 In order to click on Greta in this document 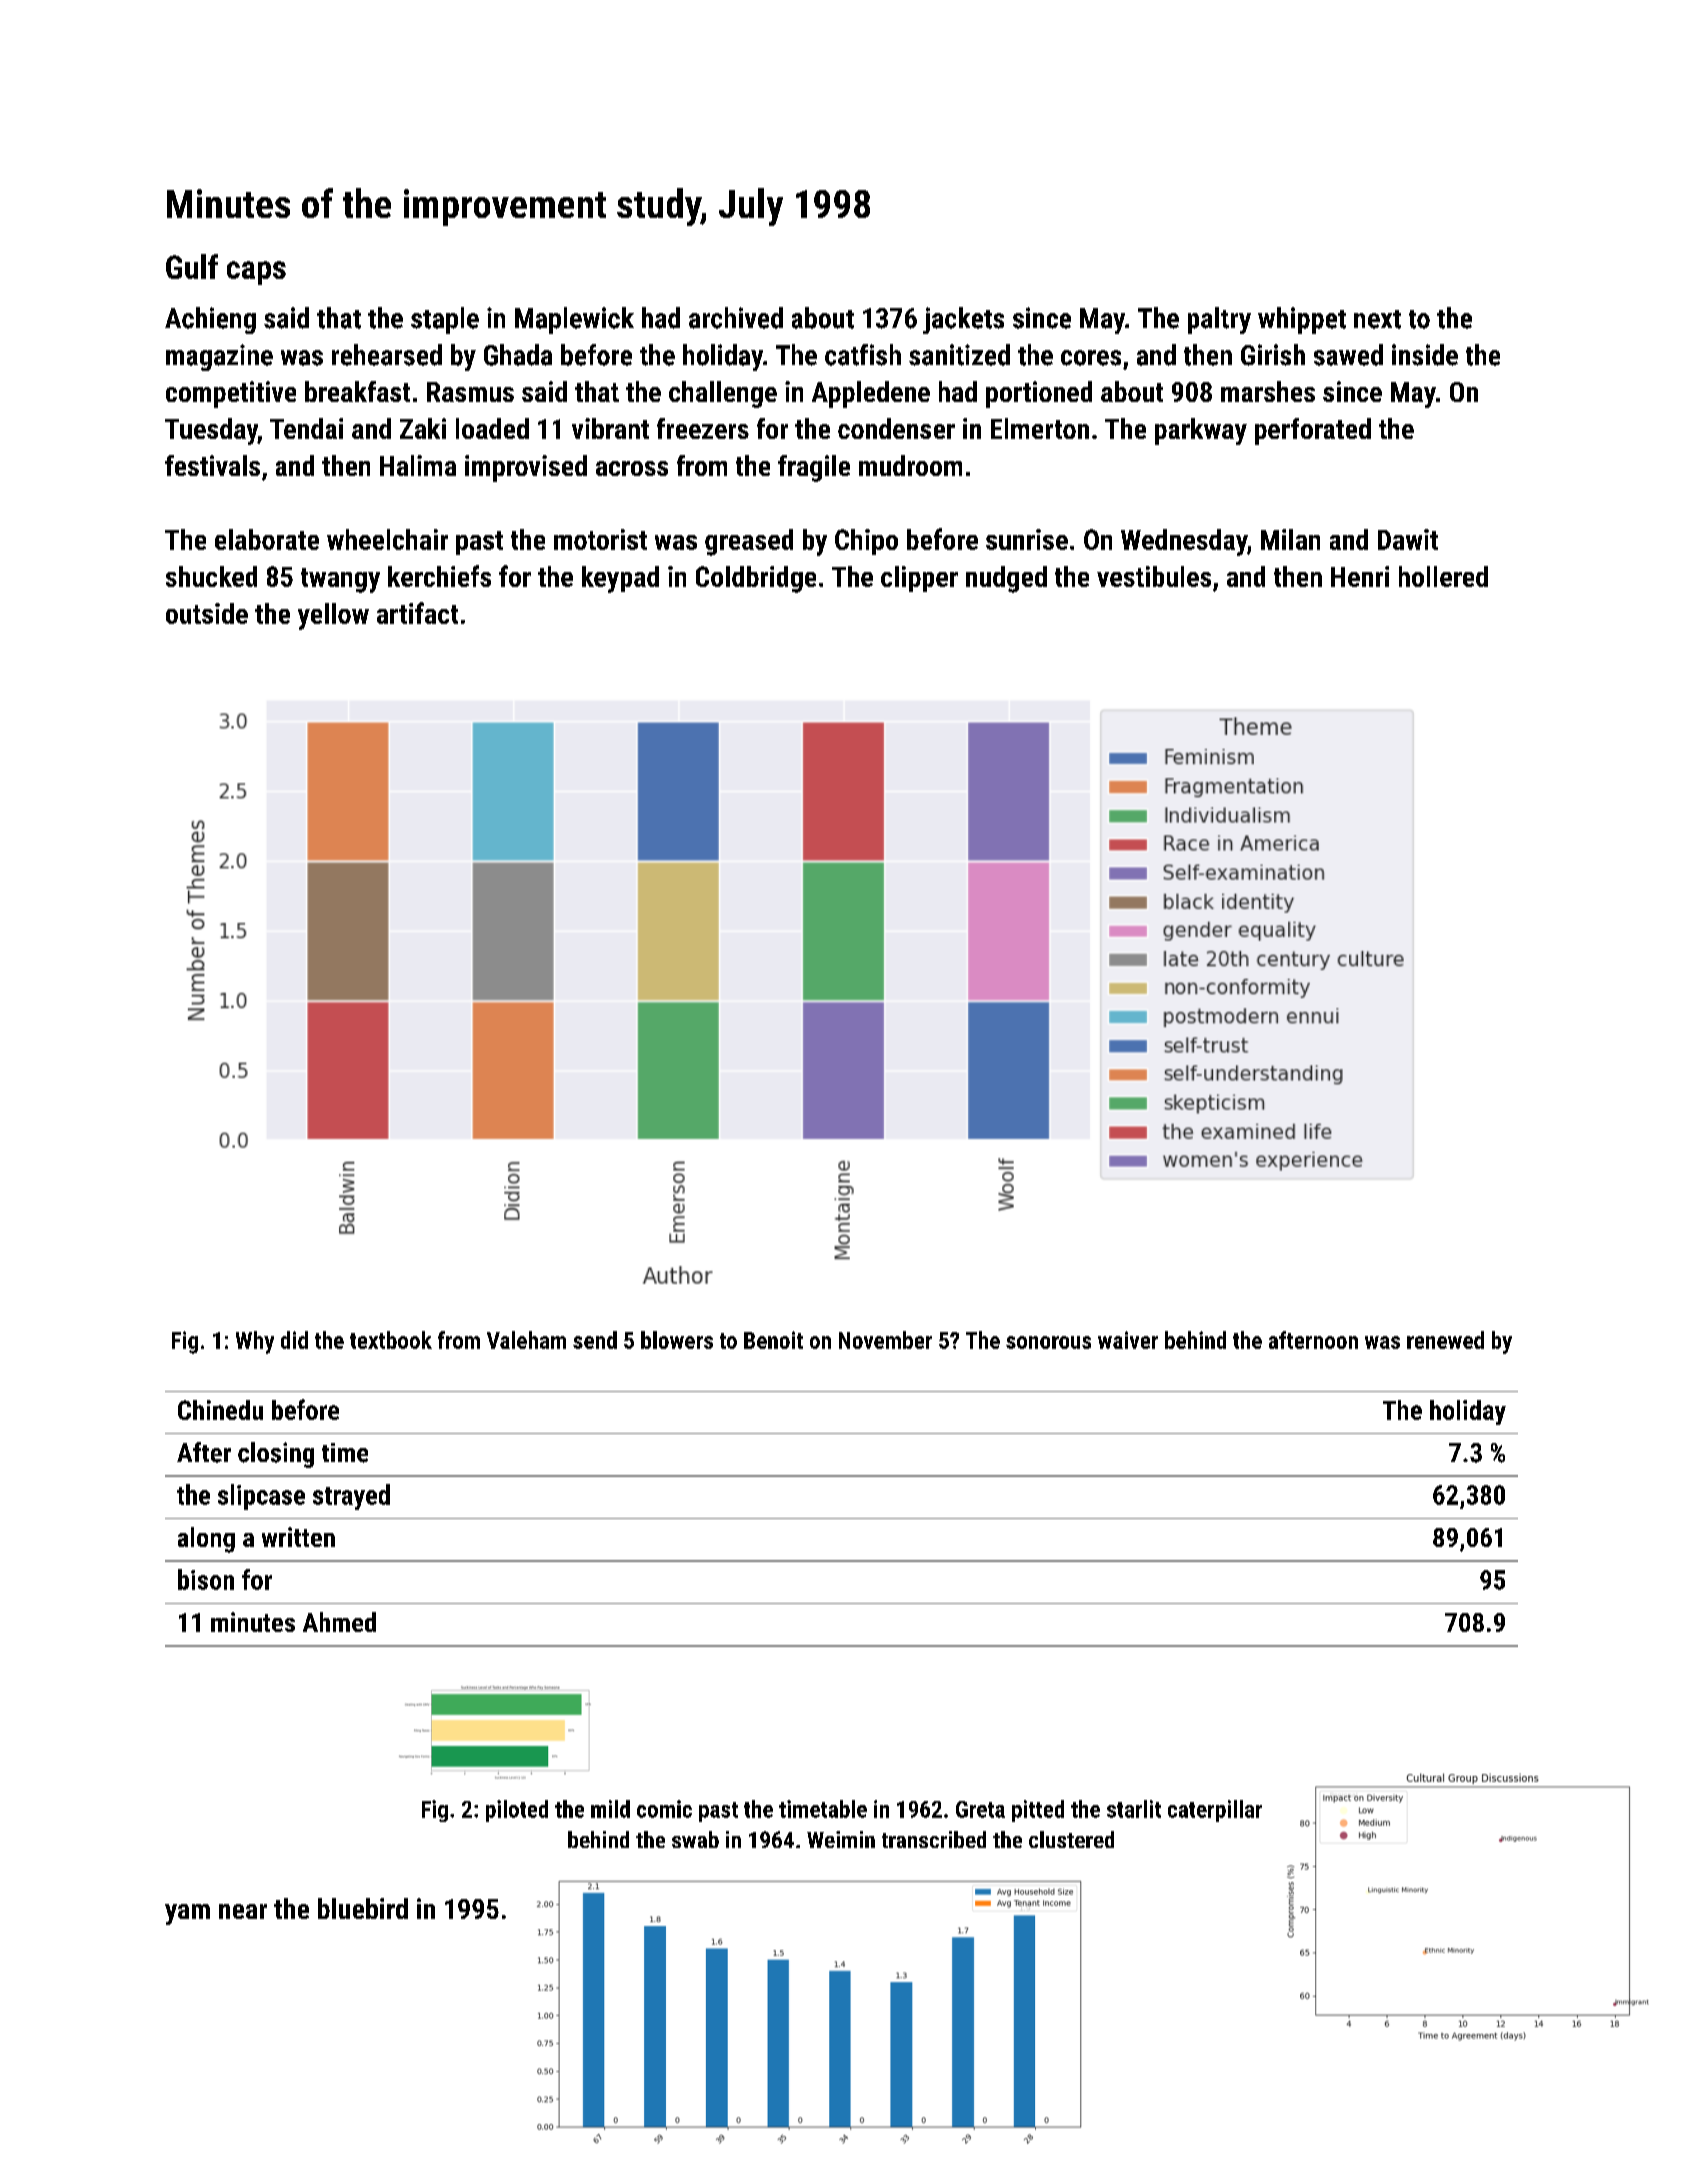, I will do `click(980, 1809)`.
